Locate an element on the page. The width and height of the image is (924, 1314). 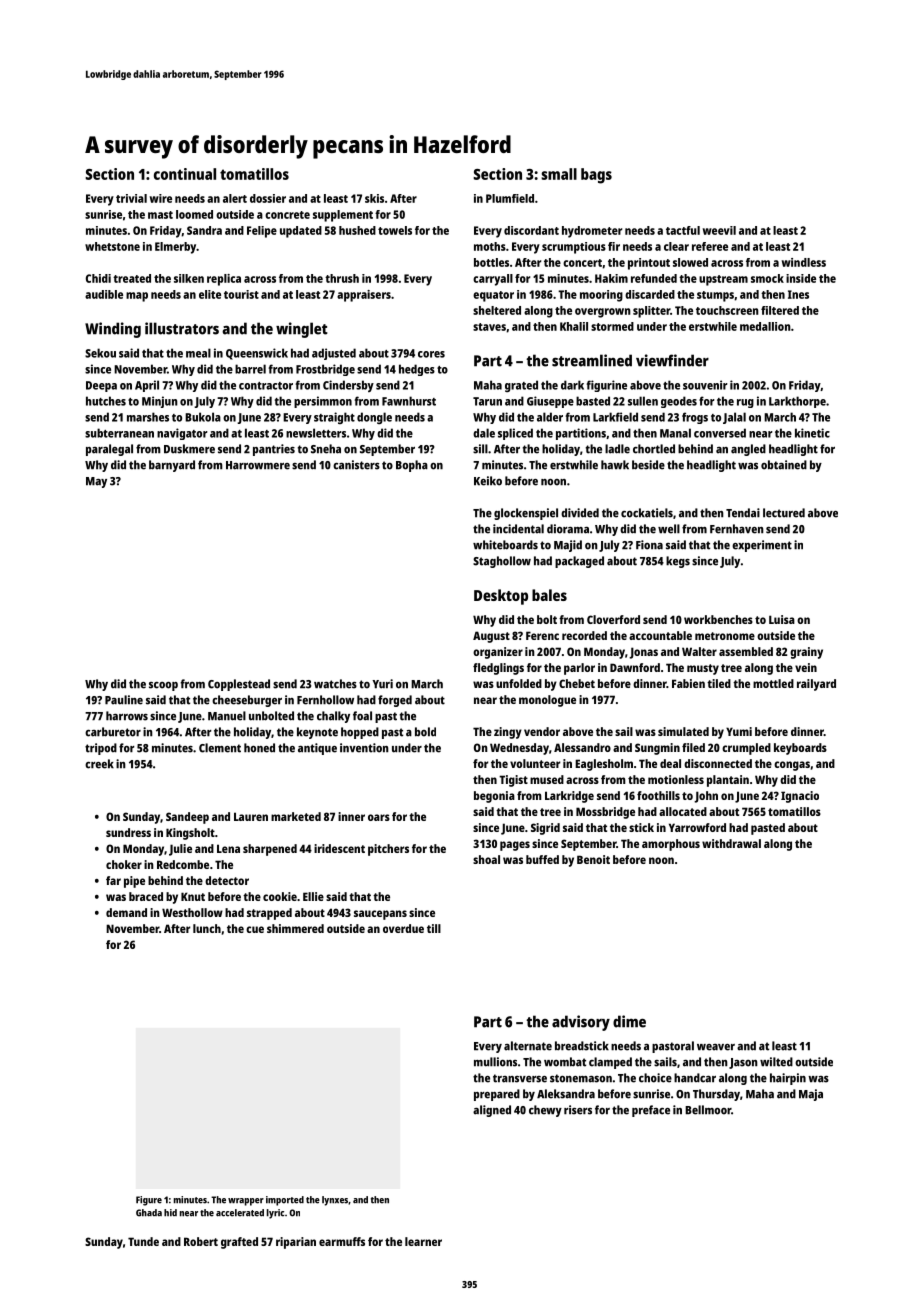
withdrawal is located at coordinates (731, 843).
